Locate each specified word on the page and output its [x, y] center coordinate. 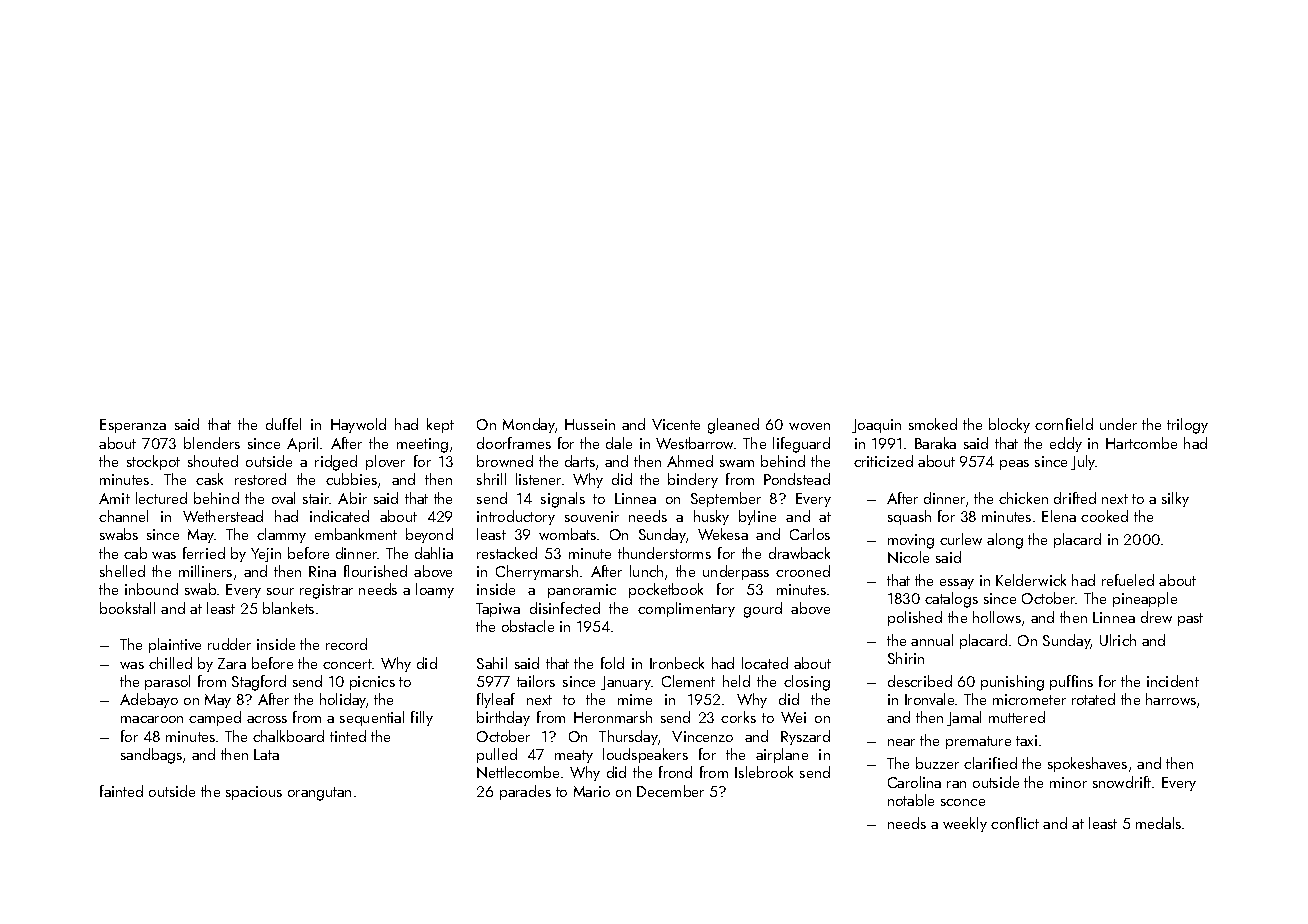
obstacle [528, 626]
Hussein [590, 424]
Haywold [358, 425]
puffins [1071, 682]
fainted [121, 791]
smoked [933, 424]
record [346, 644]
